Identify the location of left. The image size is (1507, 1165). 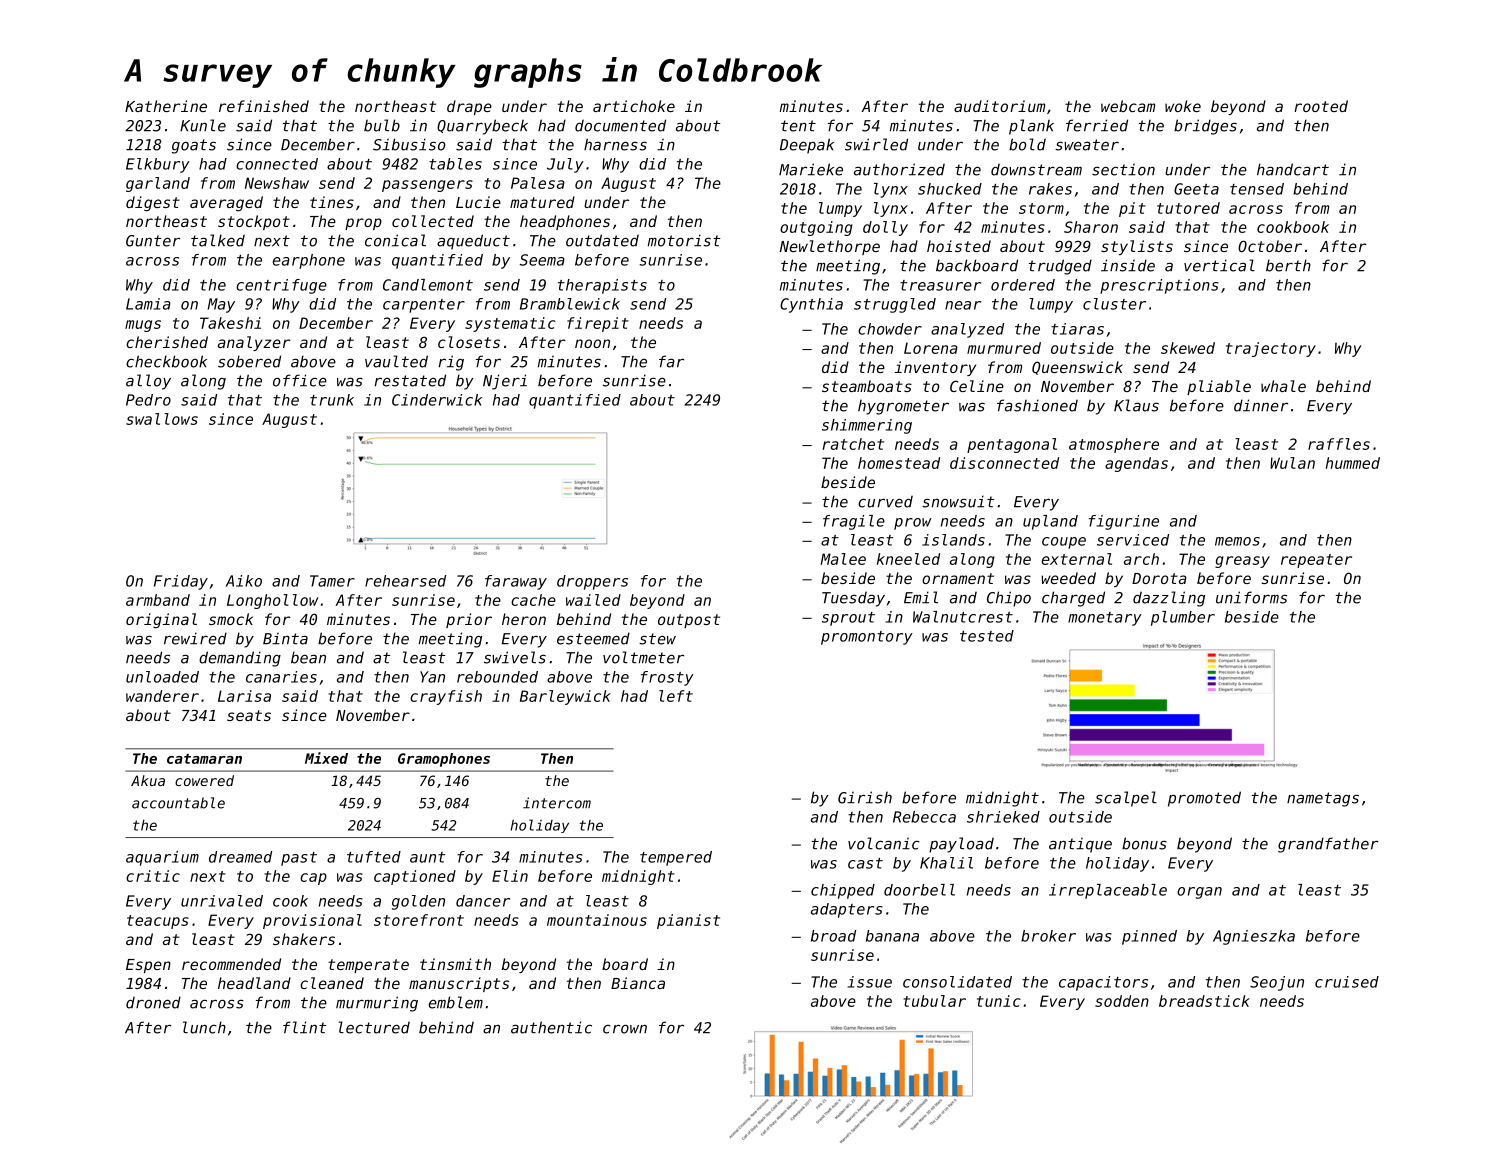
(676, 696).
